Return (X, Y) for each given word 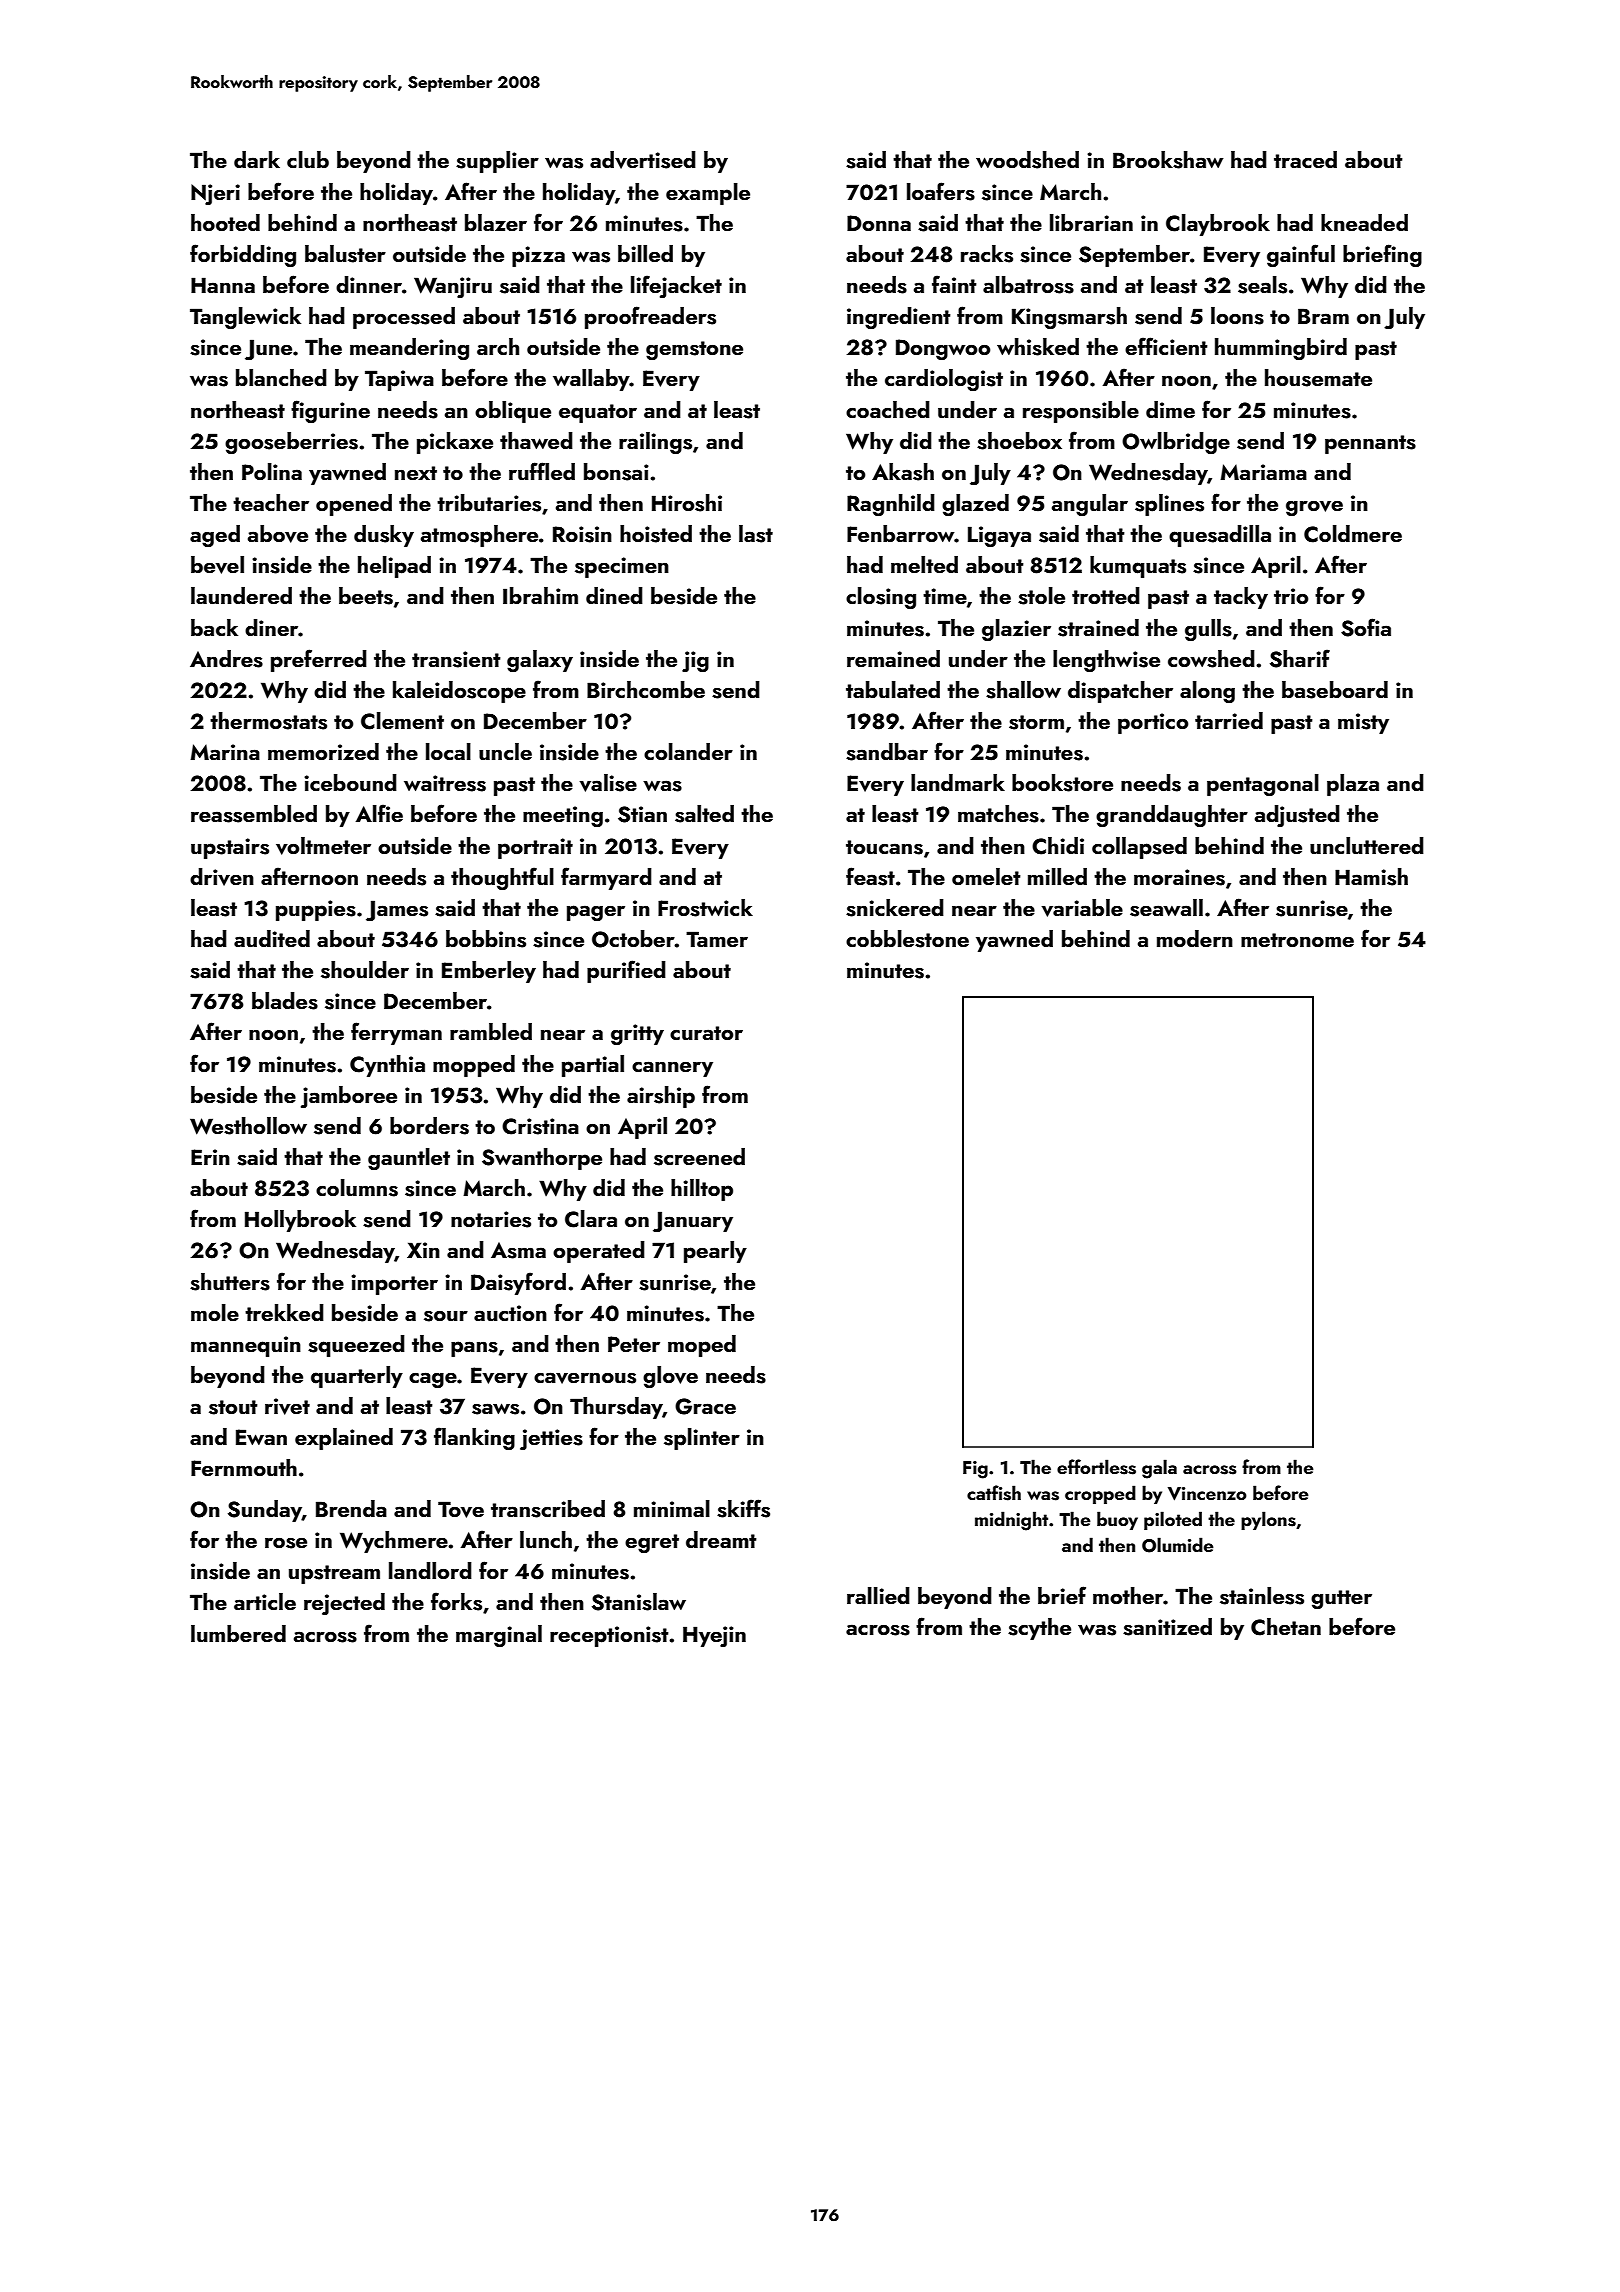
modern (1195, 938)
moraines (1179, 877)
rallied (878, 1595)
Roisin (582, 534)
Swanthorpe (542, 1159)
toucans (884, 847)
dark (257, 159)
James (397, 910)
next (416, 473)
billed (645, 253)
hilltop (702, 1190)
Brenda (351, 1508)
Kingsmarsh (1069, 318)
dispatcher (1120, 692)
